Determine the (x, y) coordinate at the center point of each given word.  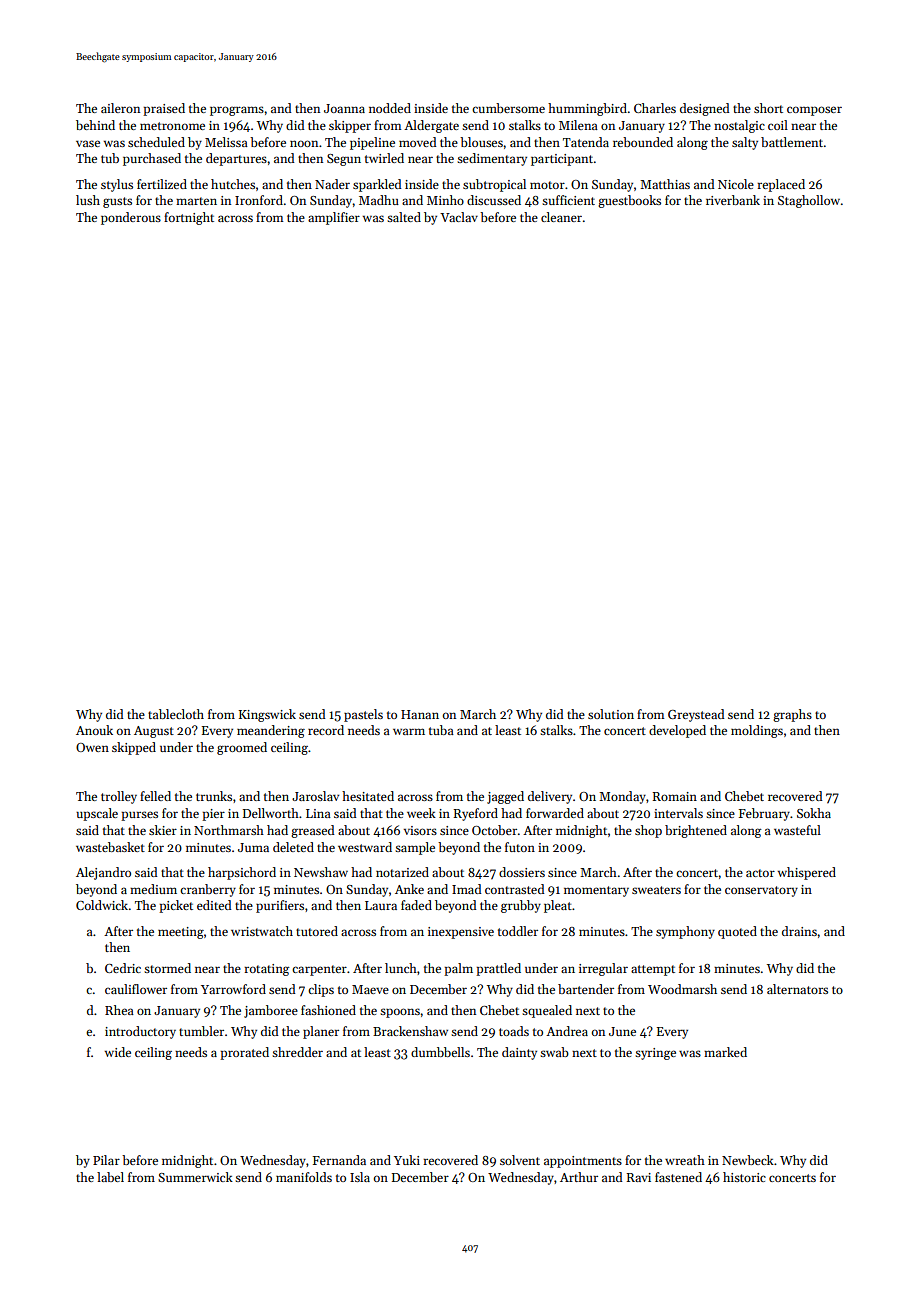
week (421, 813)
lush (88, 200)
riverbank (733, 200)
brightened (696, 831)
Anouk (94, 730)
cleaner (561, 217)
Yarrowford (233, 989)
